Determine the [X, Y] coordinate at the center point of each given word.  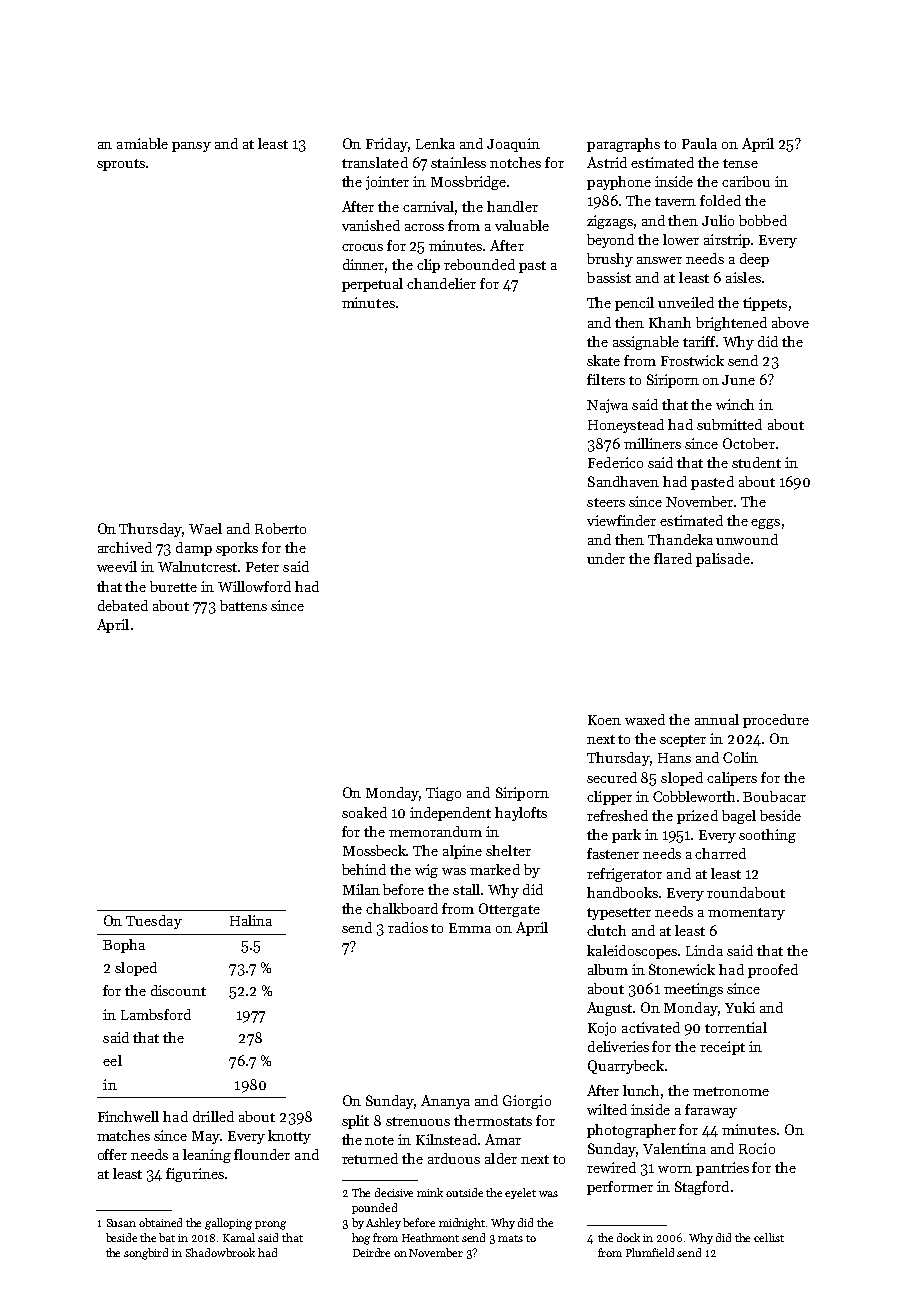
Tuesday [154, 922]
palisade [723, 560]
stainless [458, 162]
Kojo [602, 1029]
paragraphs [623, 145]
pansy [191, 147]
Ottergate [509, 910]
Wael [205, 528]
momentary [746, 914]
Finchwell [128, 1116]
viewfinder [621, 520]
